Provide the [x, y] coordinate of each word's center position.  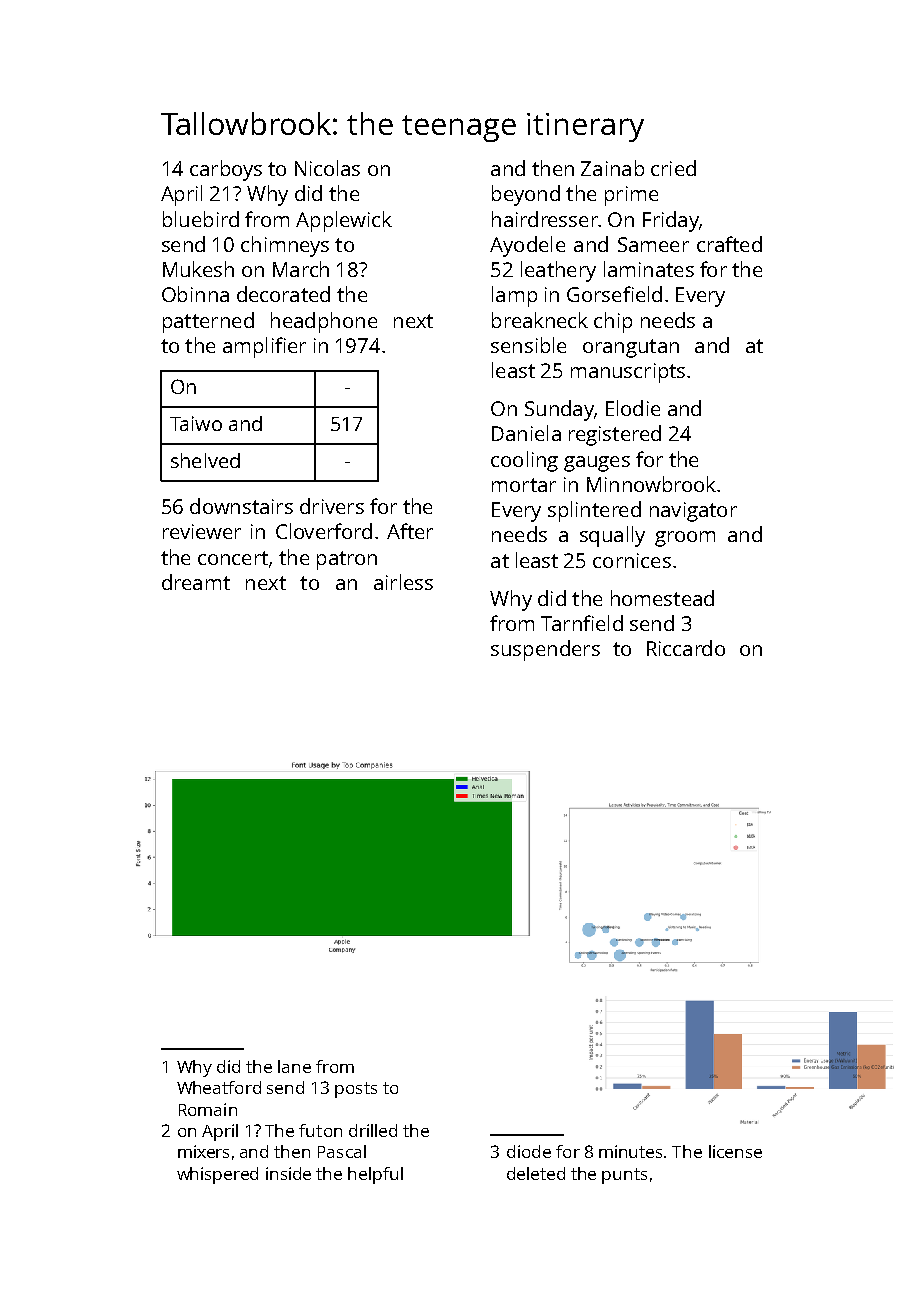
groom [685, 539]
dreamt [196, 582]
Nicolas [327, 168]
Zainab [612, 168]
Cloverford [324, 531]
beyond [526, 195]
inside [288, 1173]
